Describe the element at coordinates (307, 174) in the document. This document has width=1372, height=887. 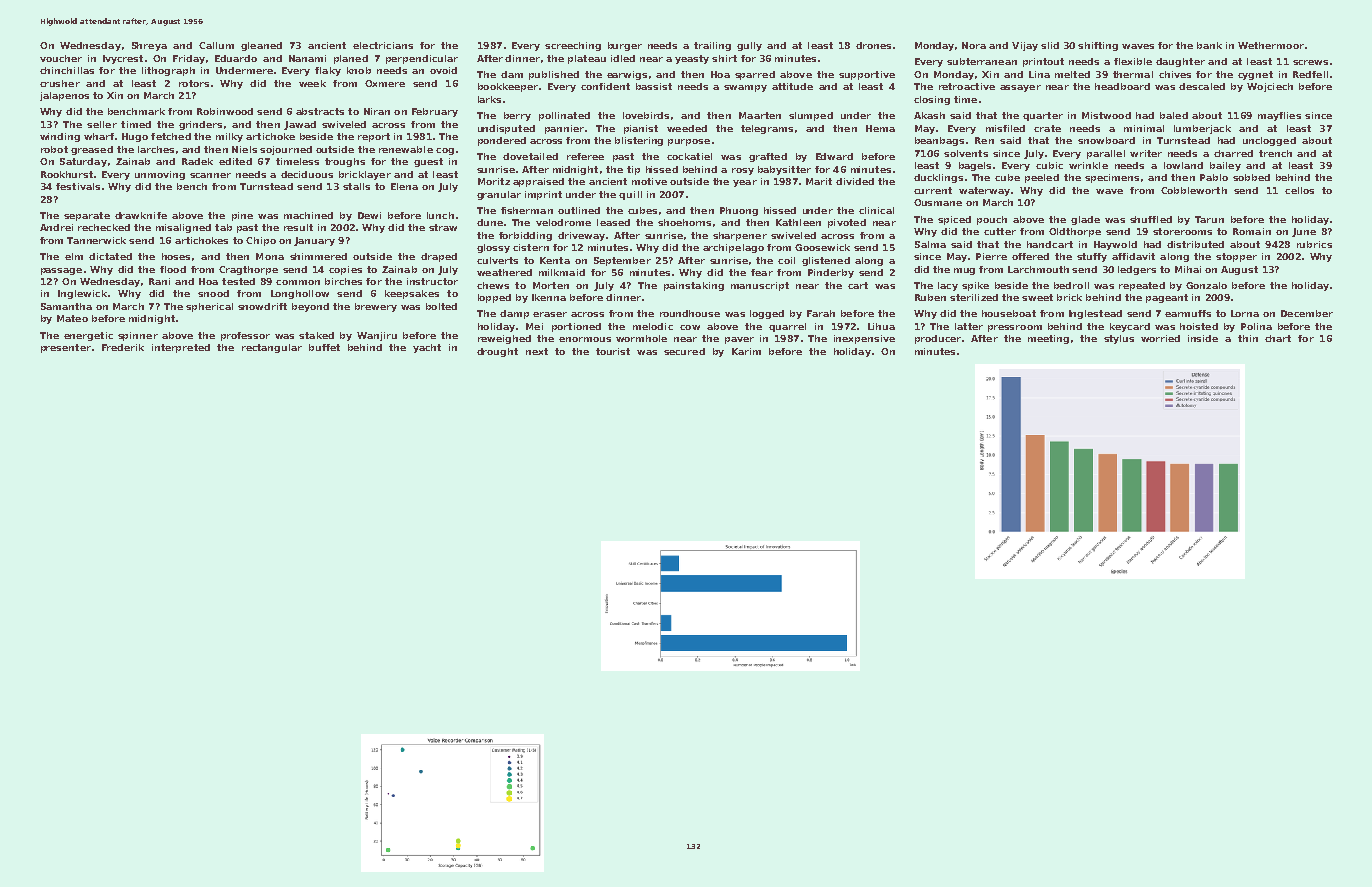
I see `deciduous` at that location.
